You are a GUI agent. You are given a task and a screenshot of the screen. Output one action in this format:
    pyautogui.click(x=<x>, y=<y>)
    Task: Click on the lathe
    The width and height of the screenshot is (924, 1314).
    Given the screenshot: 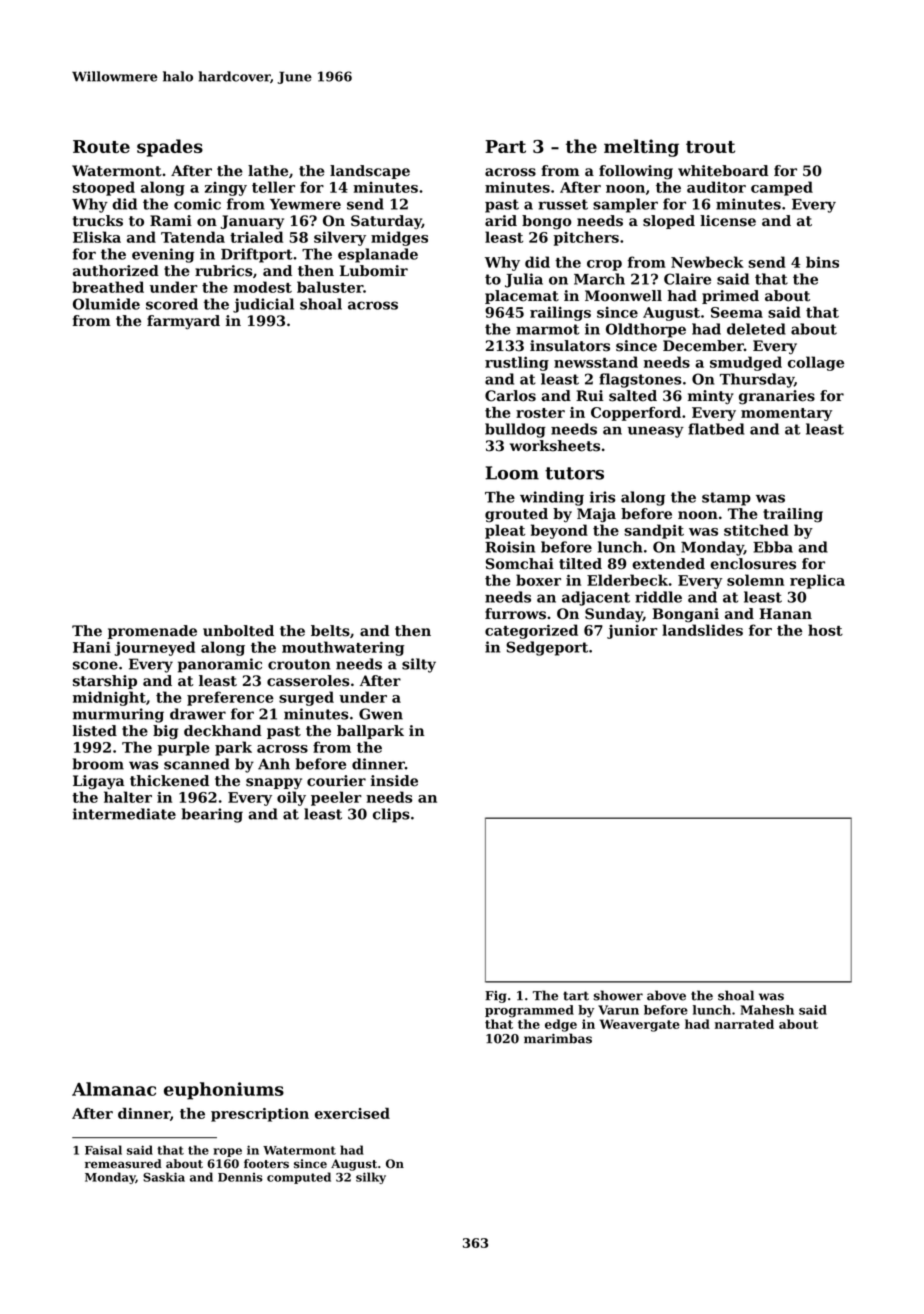 What is the action you would take?
    pyautogui.click(x=268, y=171)
